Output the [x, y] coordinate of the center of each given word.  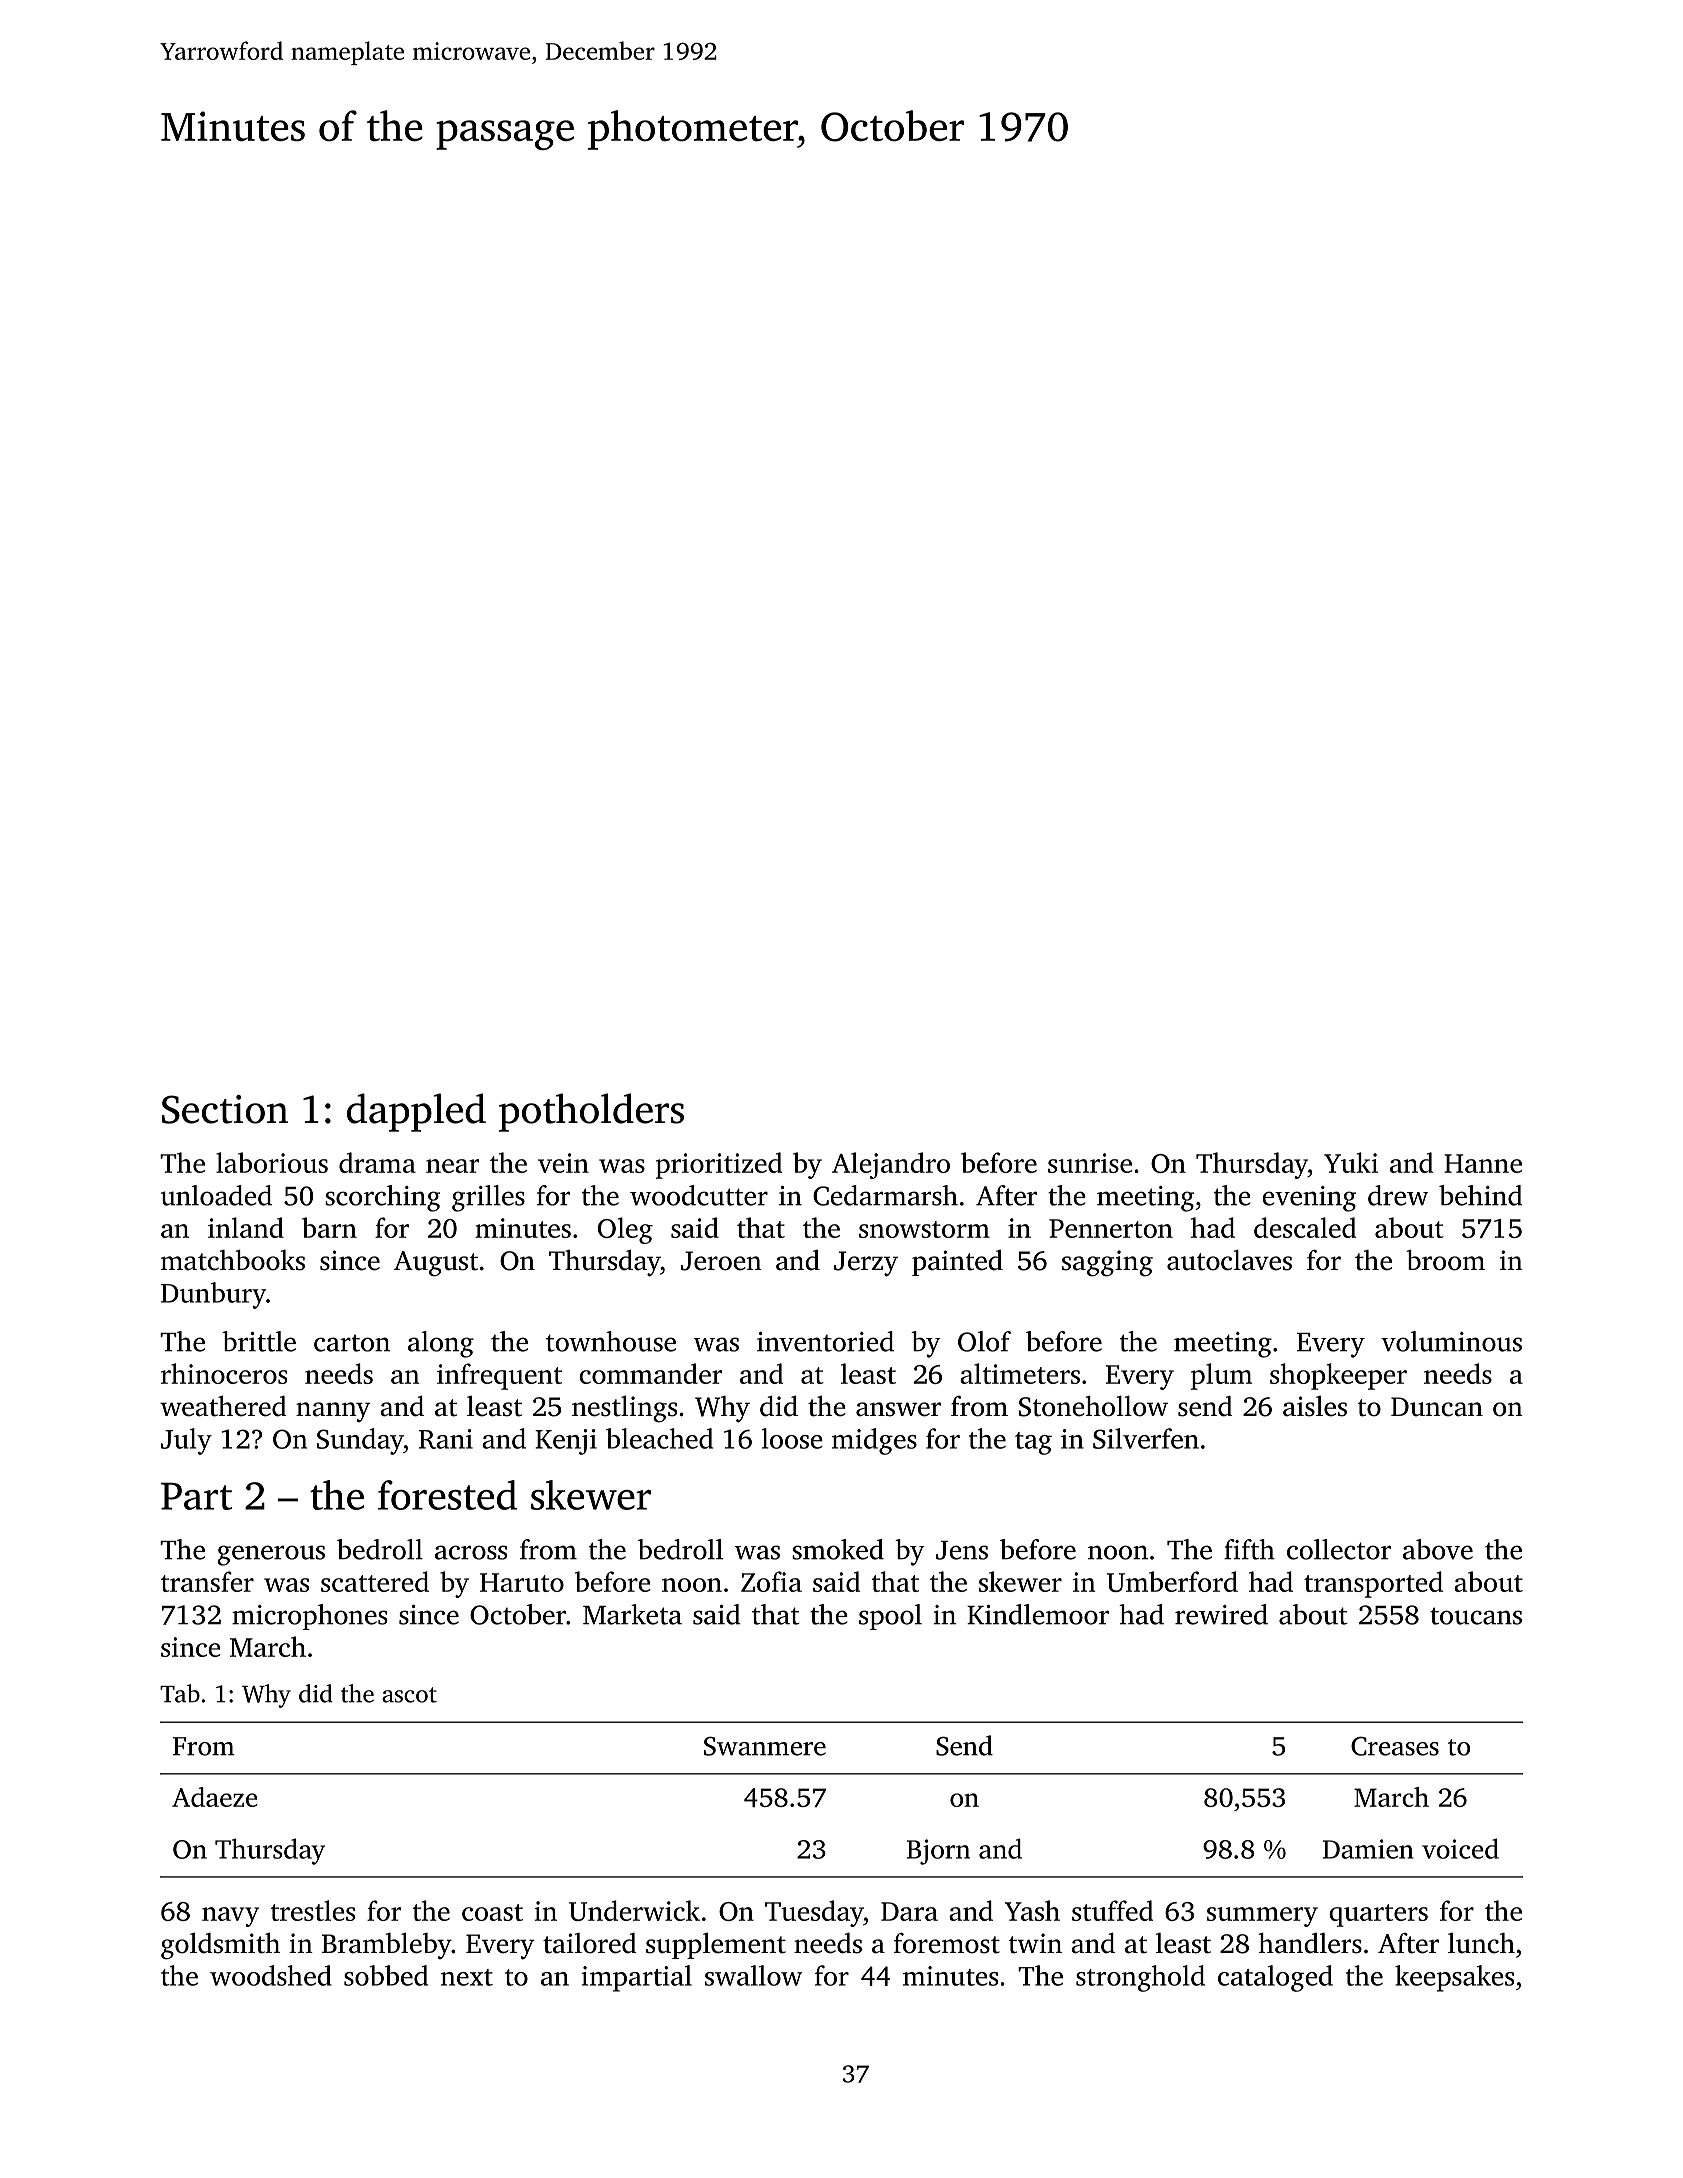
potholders [591, 1112]
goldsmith [220, 1946]
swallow [753, 1975]
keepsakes [1454, 1978]
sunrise [1090, 1163]
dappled [416, 1112]
